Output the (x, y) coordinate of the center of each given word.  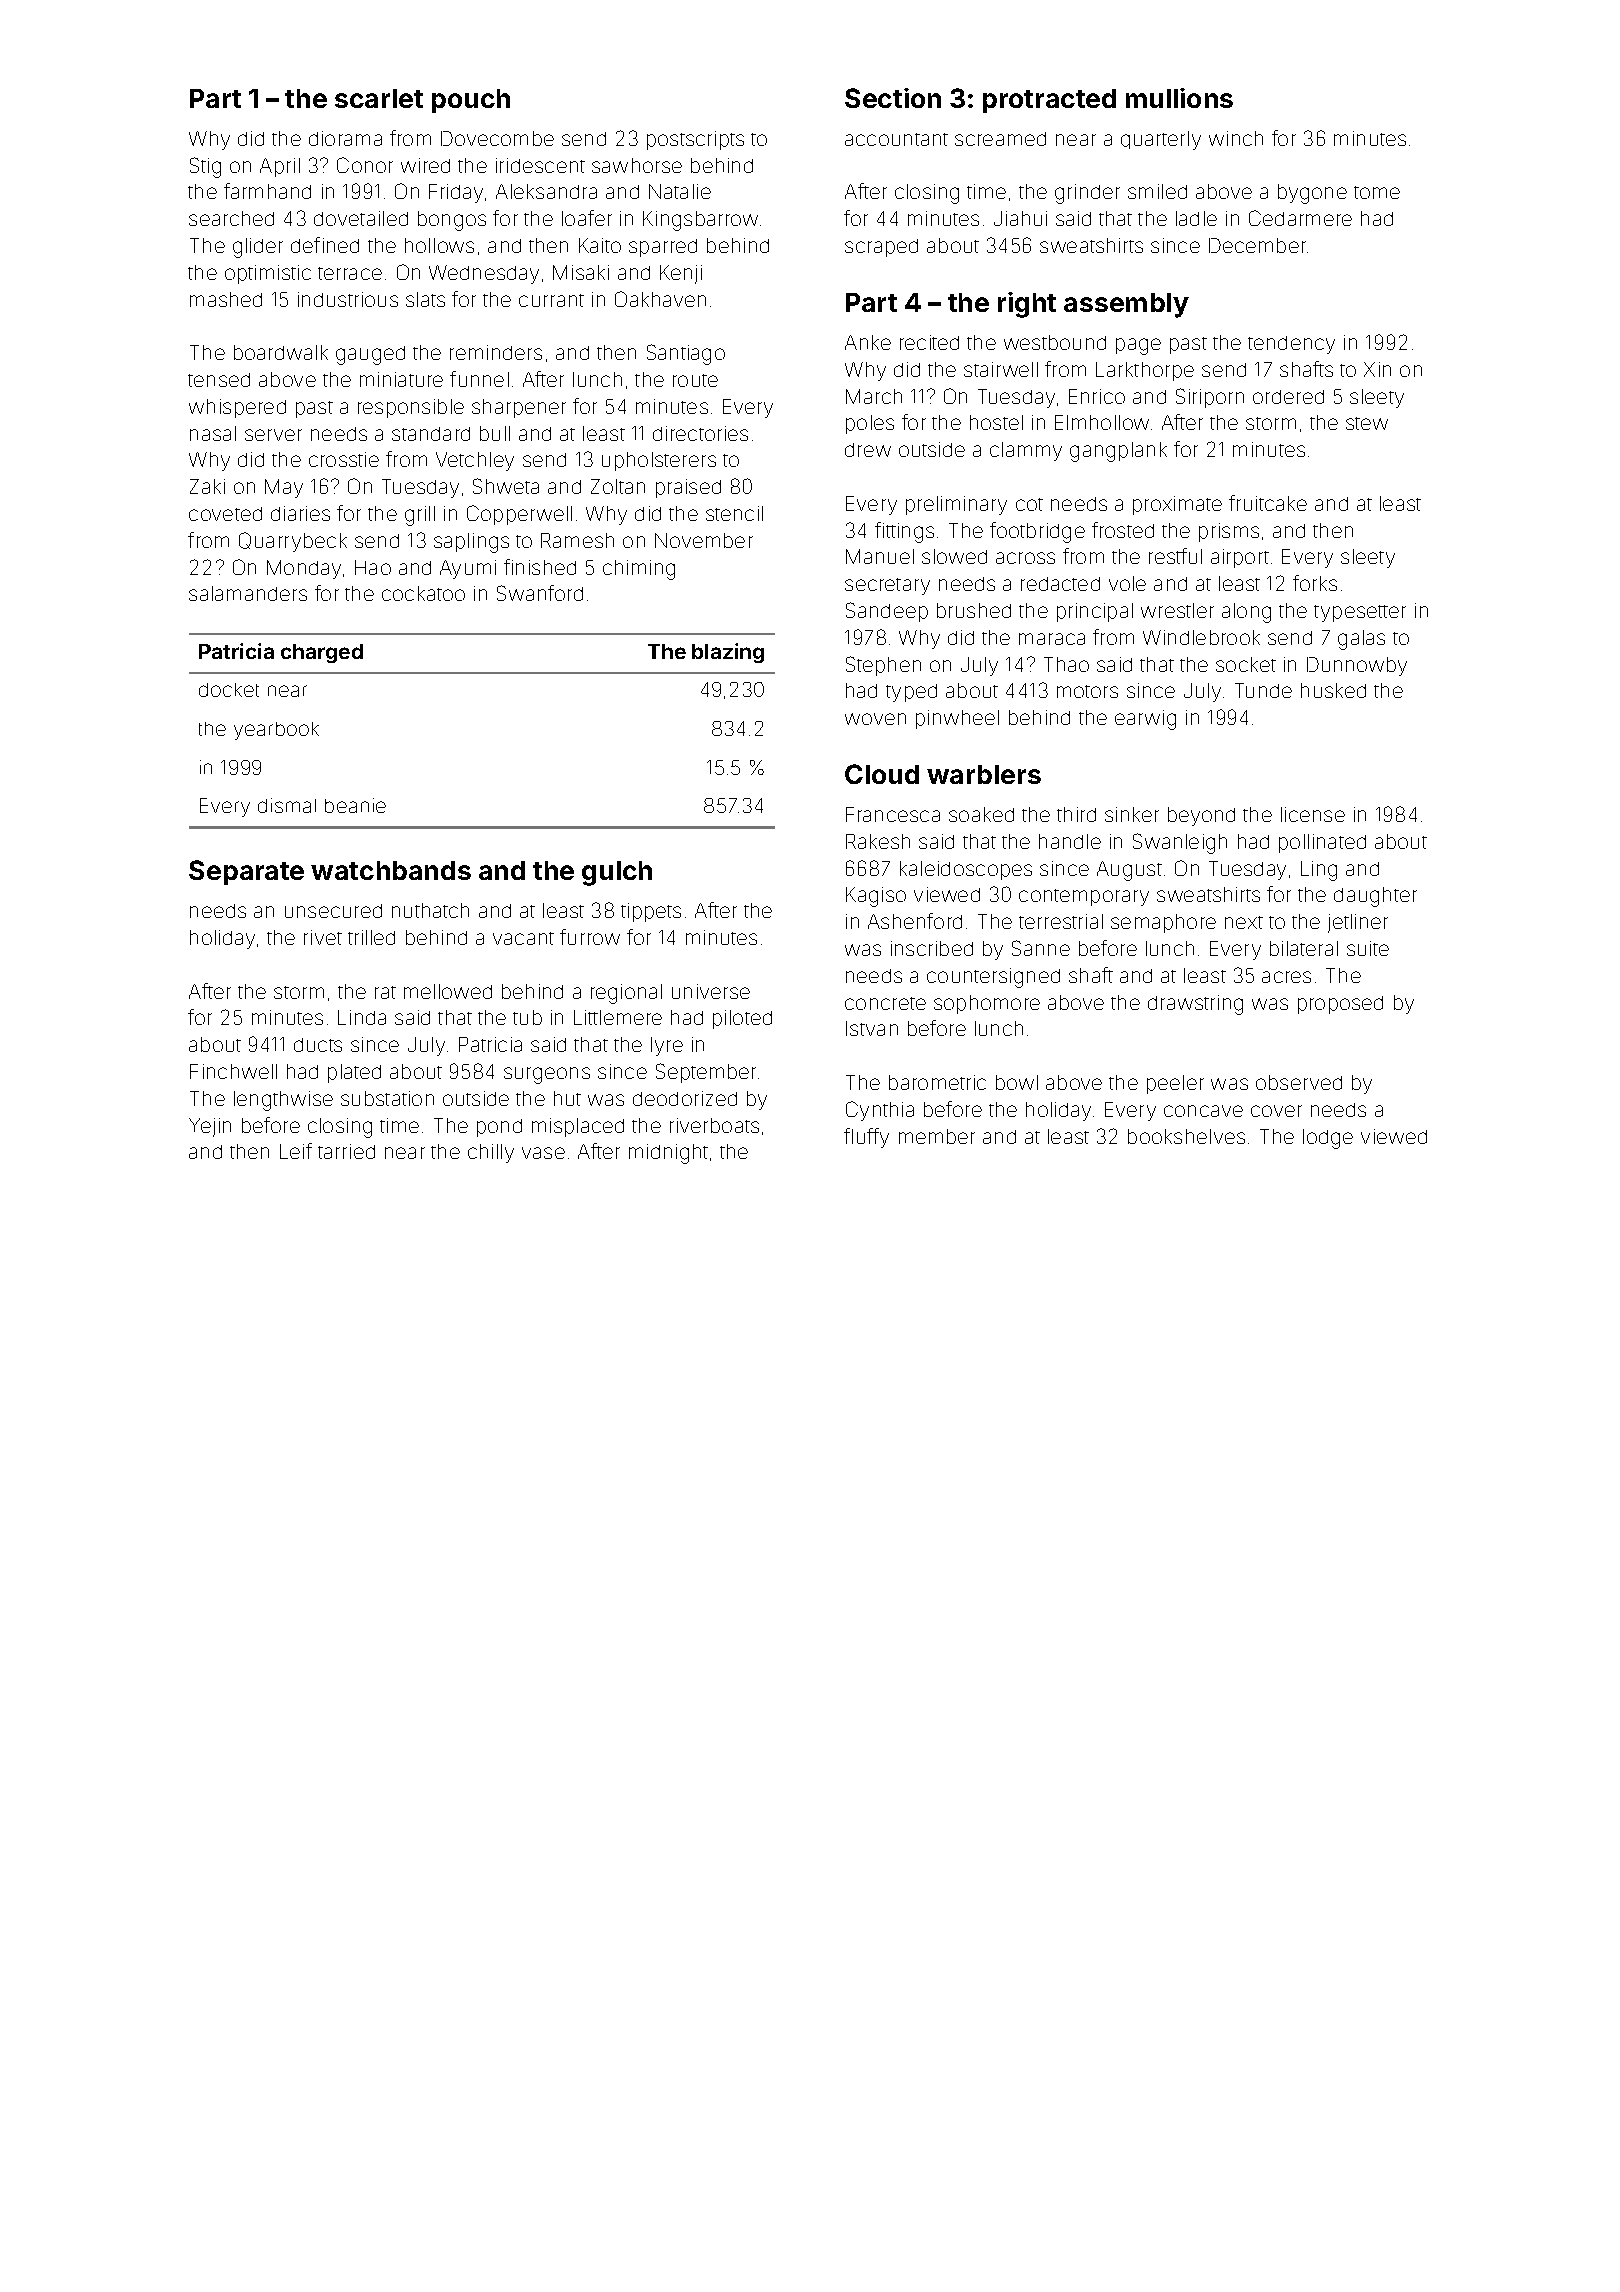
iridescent (540, 165)
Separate (246, 872)
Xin (1377, 369)
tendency (1291, 345)
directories (700, 433)
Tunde (1263, 690)
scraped (881, 248)
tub (527, 1017)
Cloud (882, 774)
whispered (237, 408)
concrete (885, 1003)
